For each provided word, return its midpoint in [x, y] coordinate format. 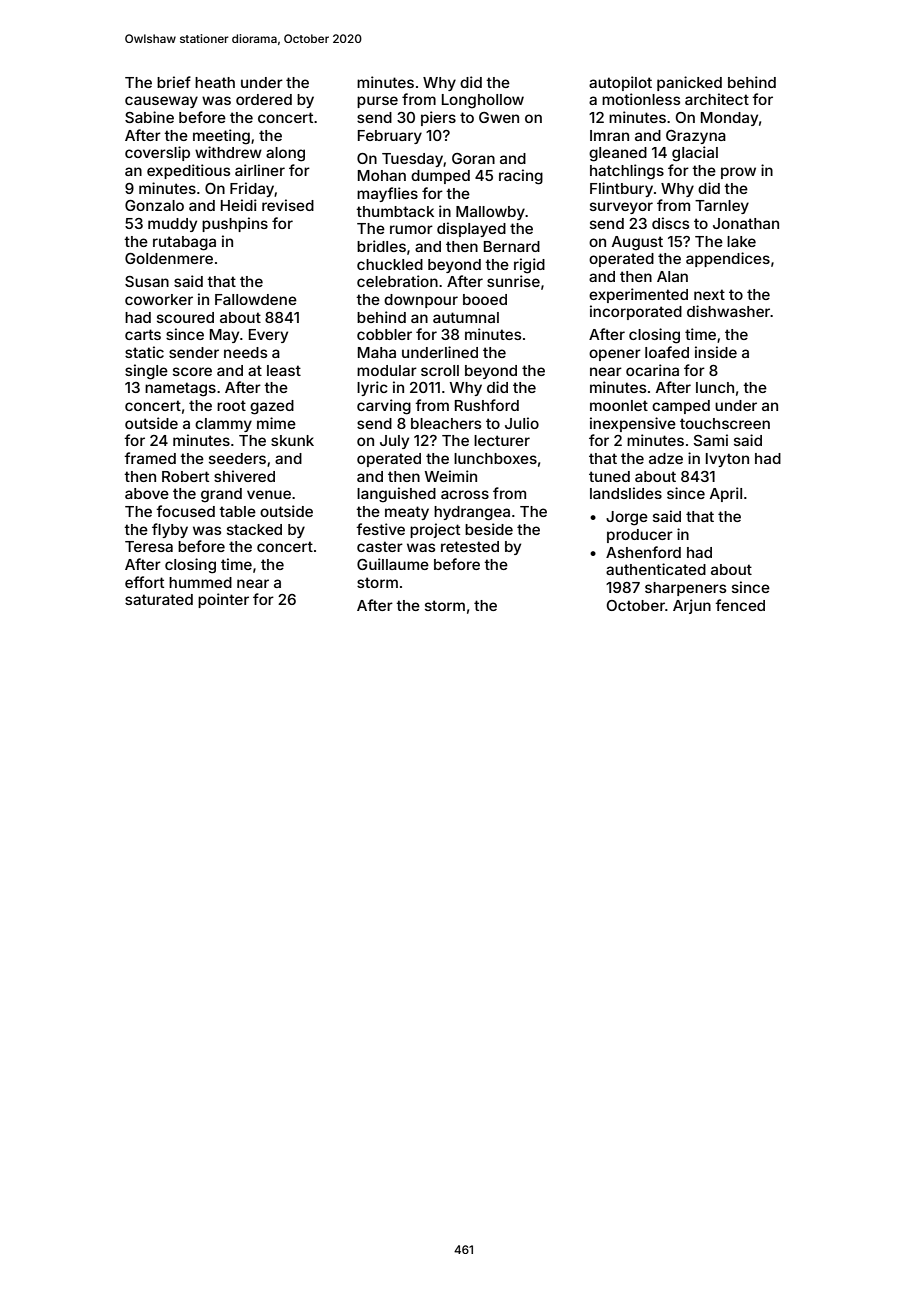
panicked [689, 83]
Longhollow [483, 101]
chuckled [390, 264]
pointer [223, 600]
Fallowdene [256, 299]
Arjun [692, 606]
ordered [264, 99]
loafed [667, 352]
